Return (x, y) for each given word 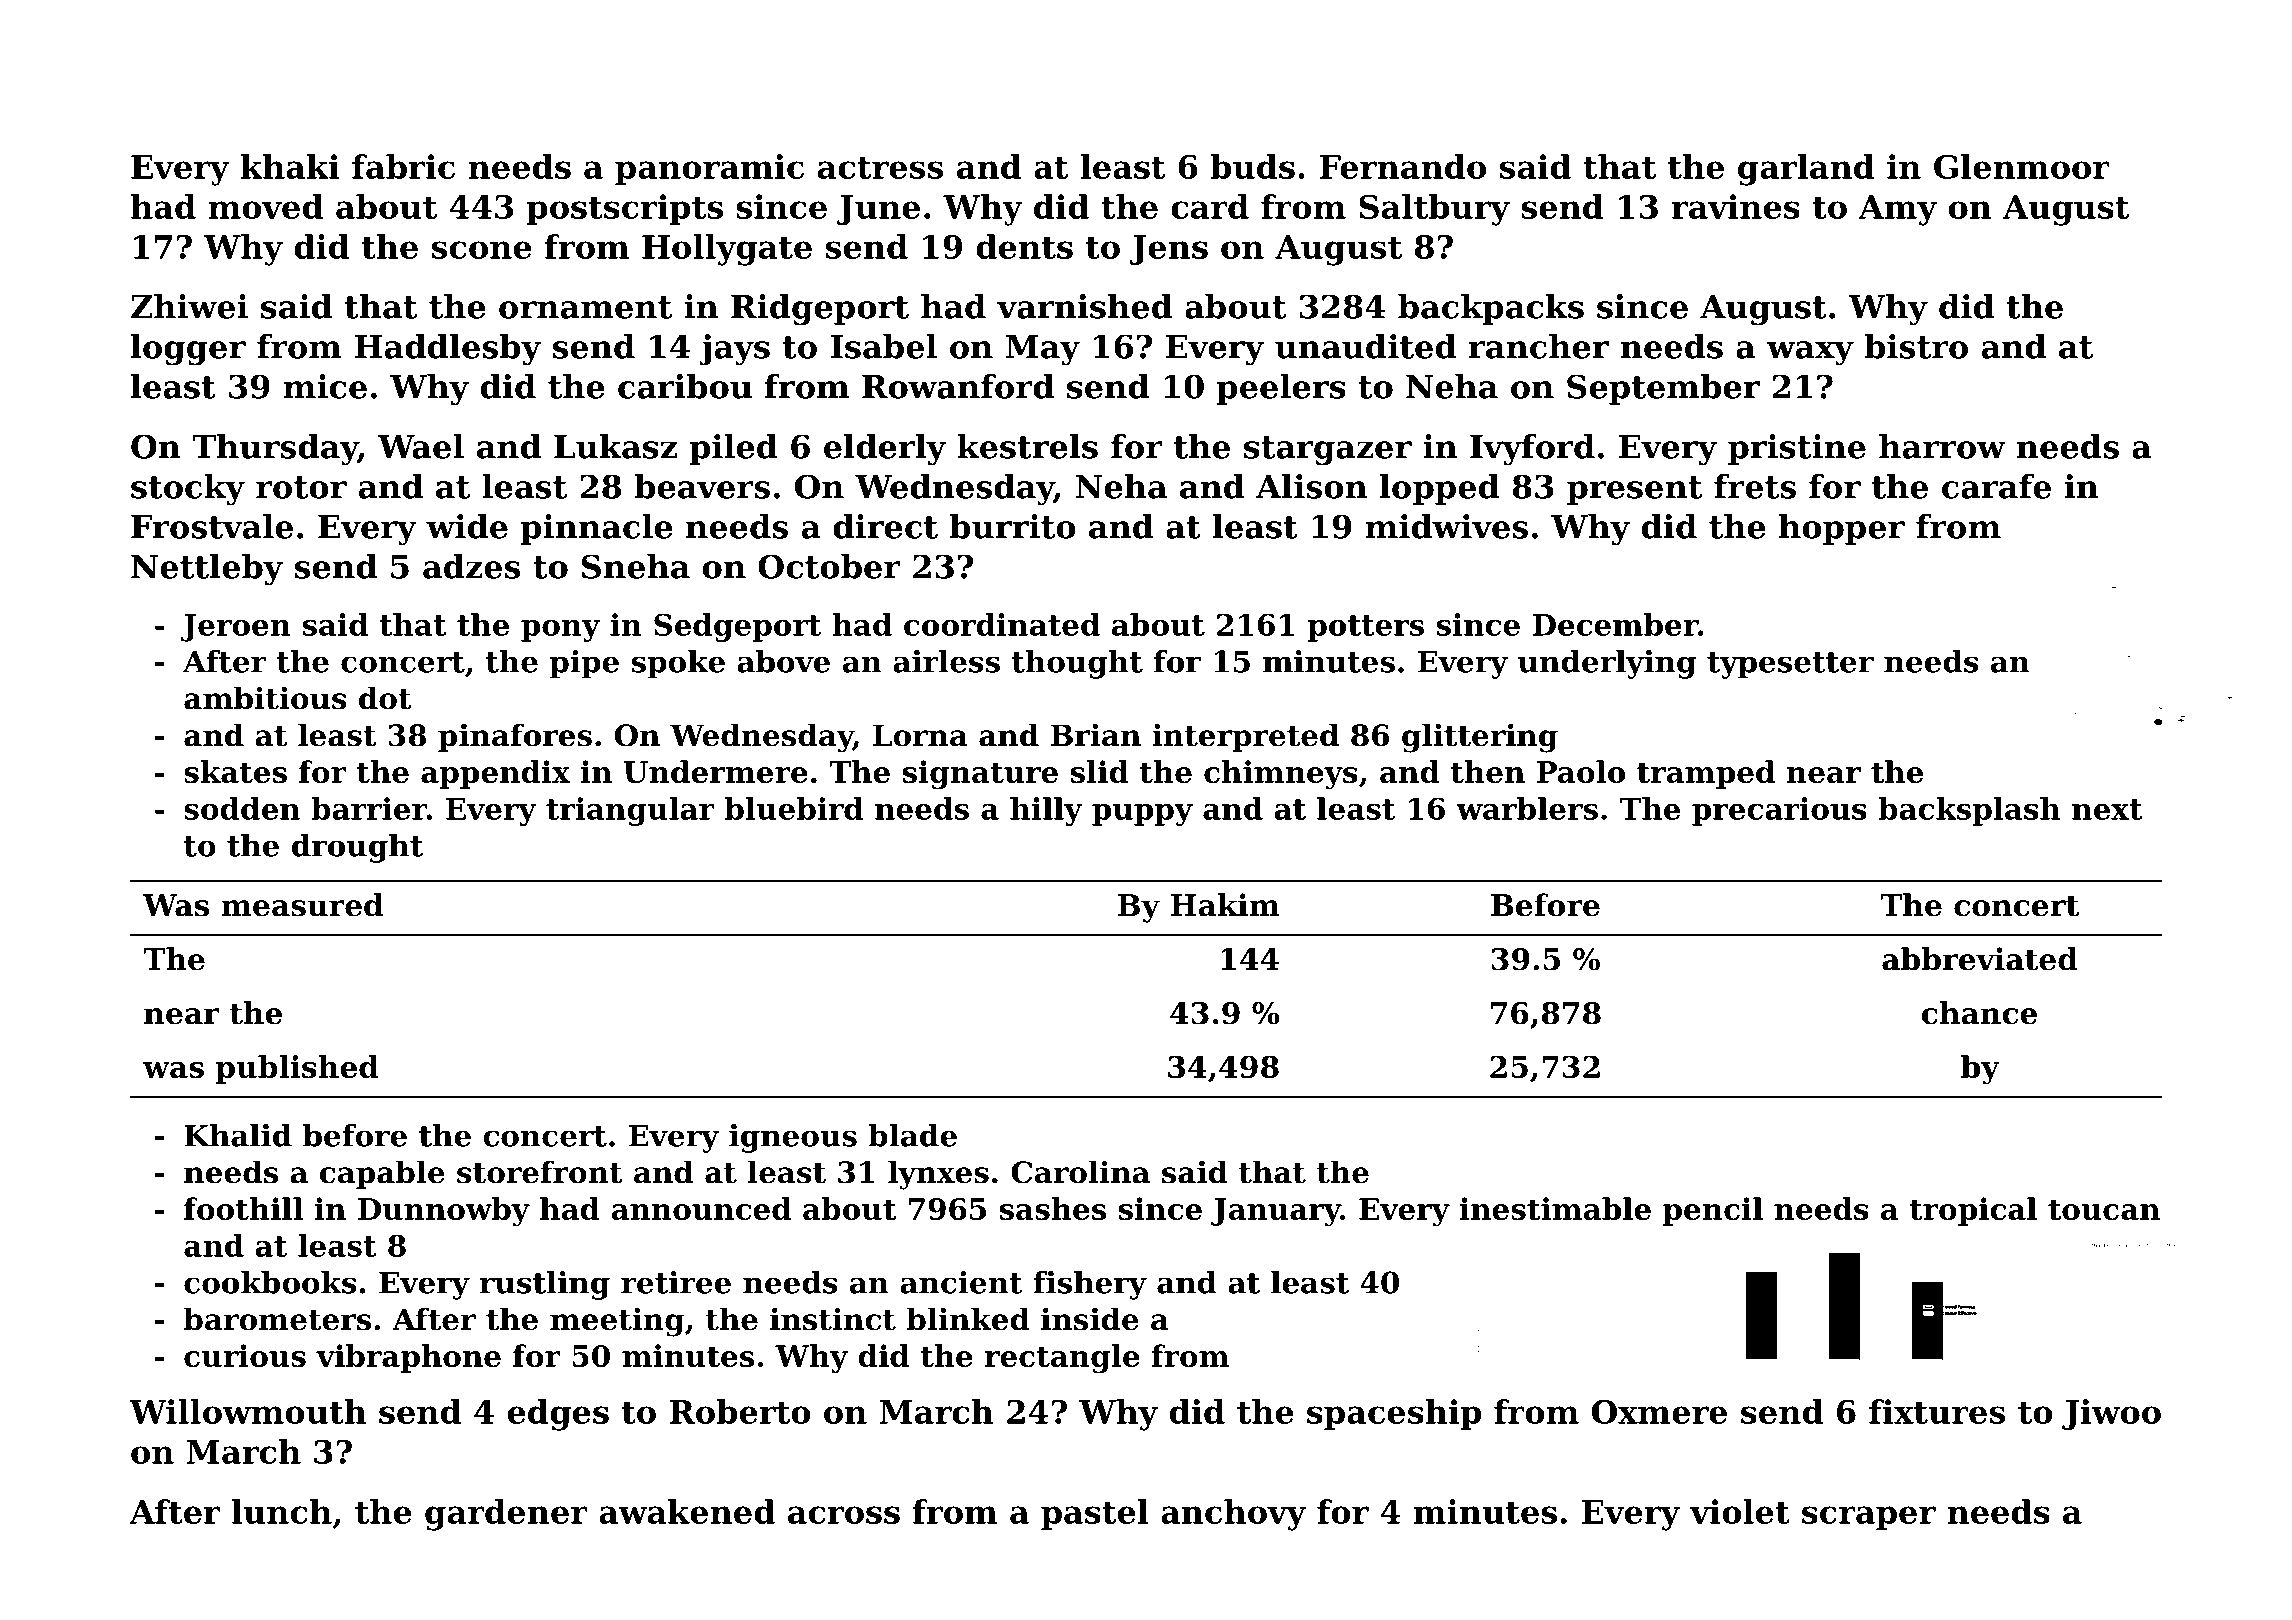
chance (1979, 1013)
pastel (1094, 1514)
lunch (282, 1511)
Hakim (1225, 905)
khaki (290, 166)
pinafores (515, 737)
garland (1806, 170)
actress (880, 167)
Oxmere (1659, 1412)
